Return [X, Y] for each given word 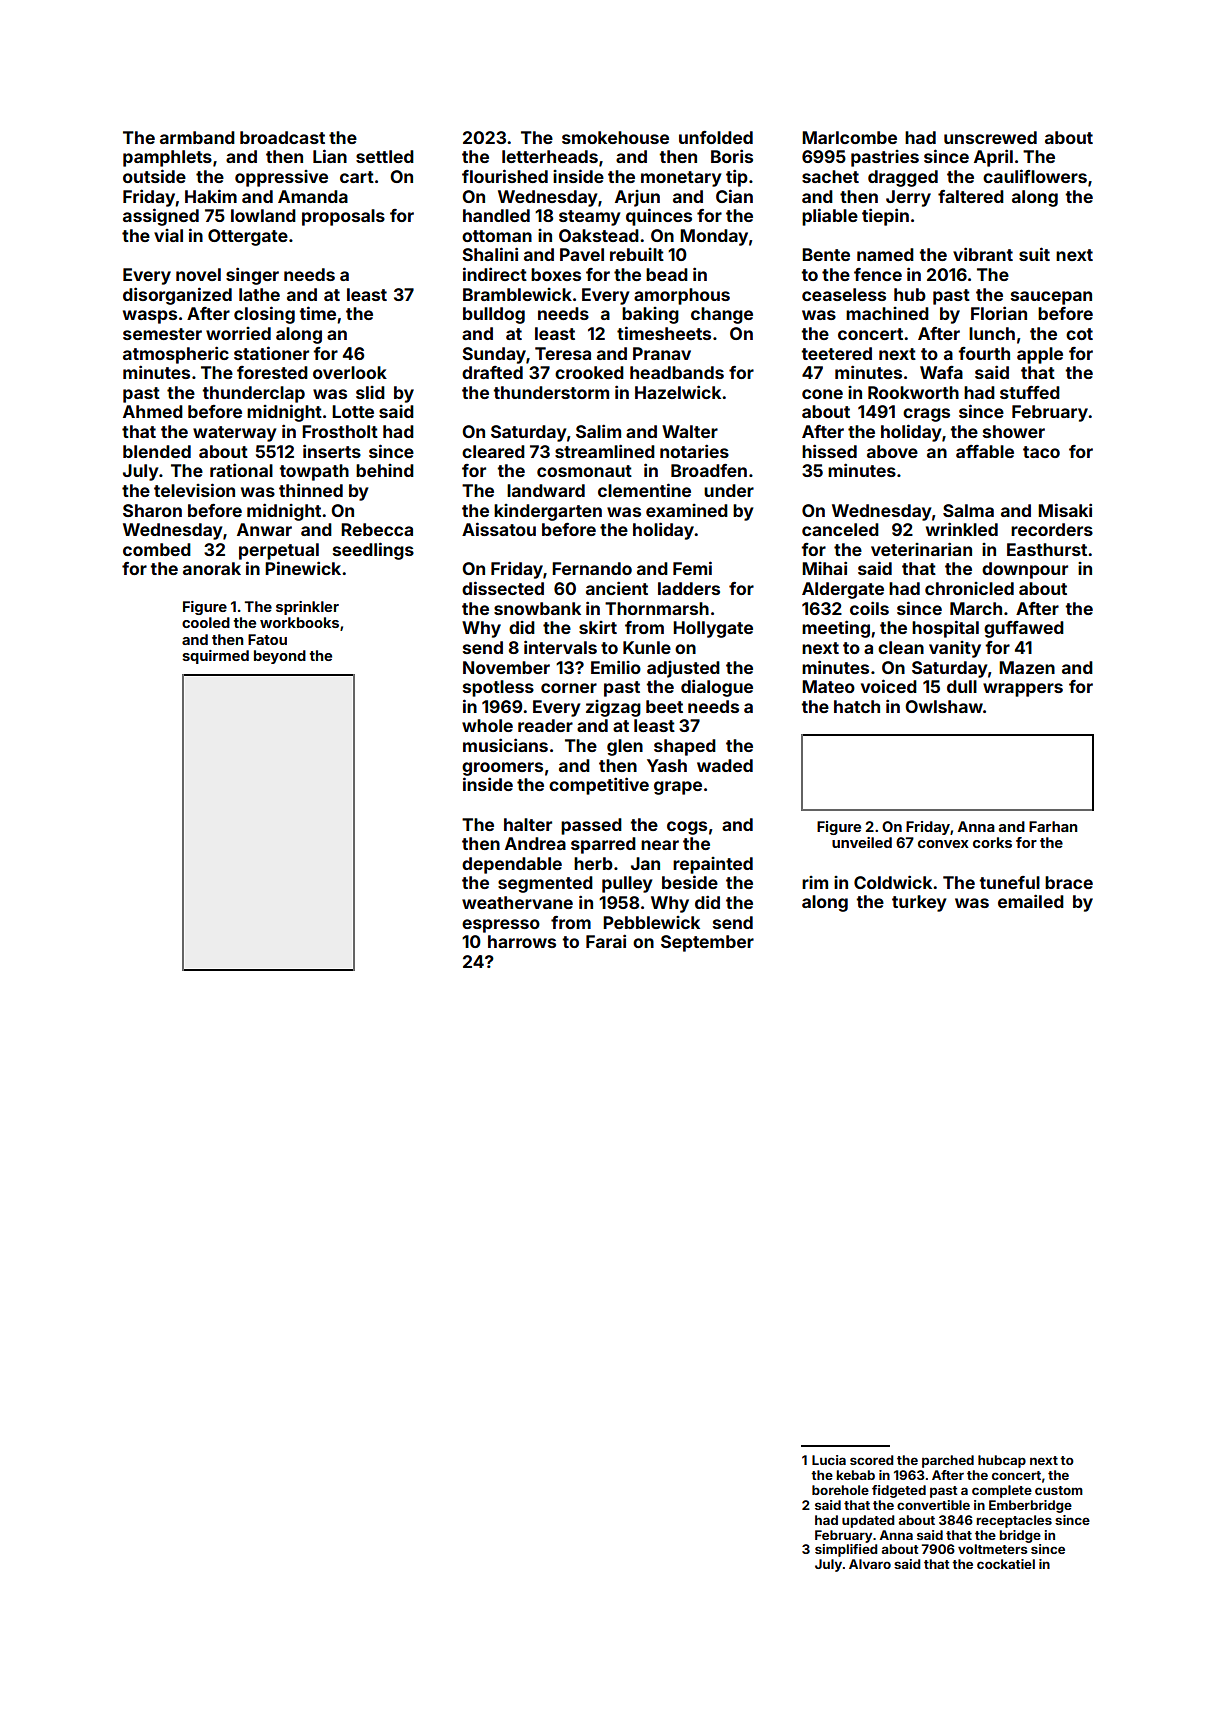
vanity [955, 649]
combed [157, 549]
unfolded [716, 137]
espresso [501, 926]
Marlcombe [849, 137]
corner [569, 688]
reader [545, 725]
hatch [857, 706]
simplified [846, 1550]
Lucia [829, 1460]
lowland [263, 215]
